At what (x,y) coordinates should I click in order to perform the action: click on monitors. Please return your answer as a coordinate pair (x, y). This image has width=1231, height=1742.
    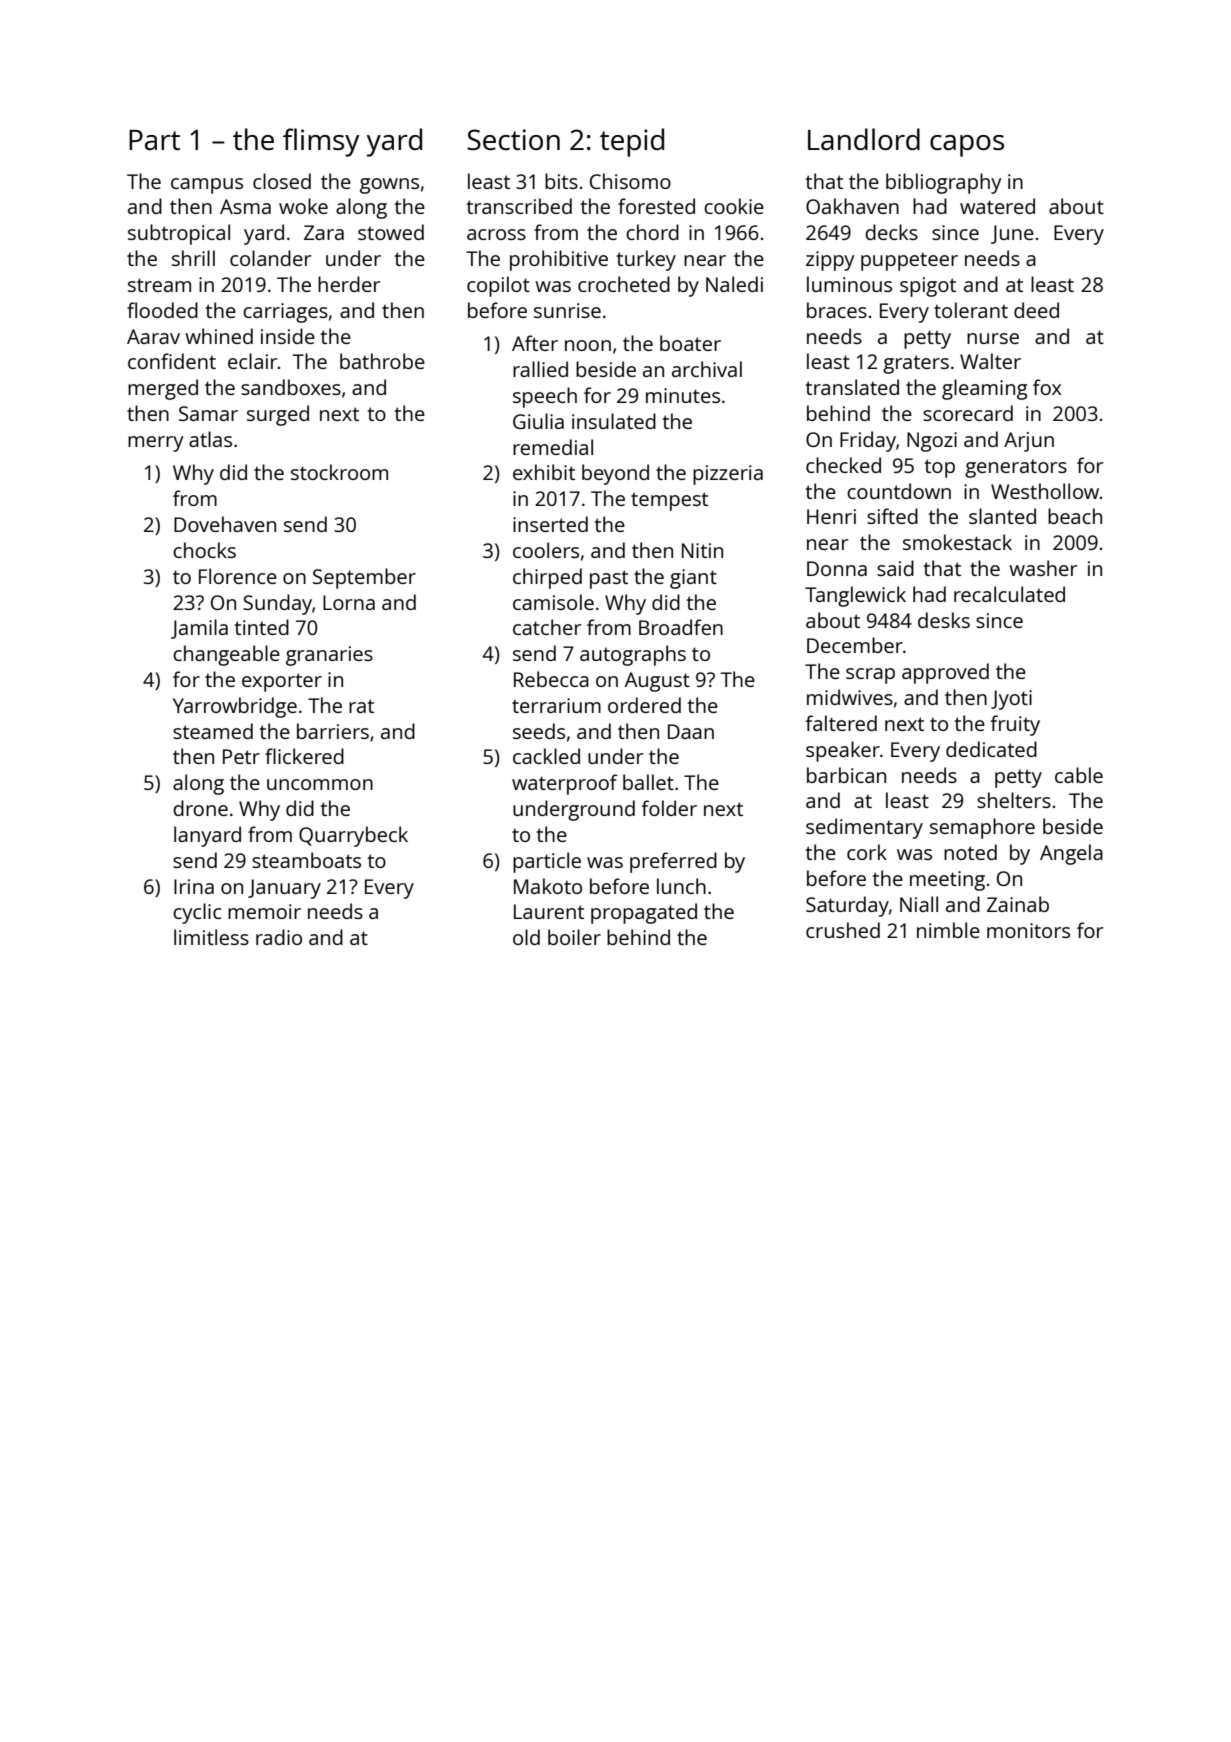
    Looking at the image, I should click on (1028, 930).
